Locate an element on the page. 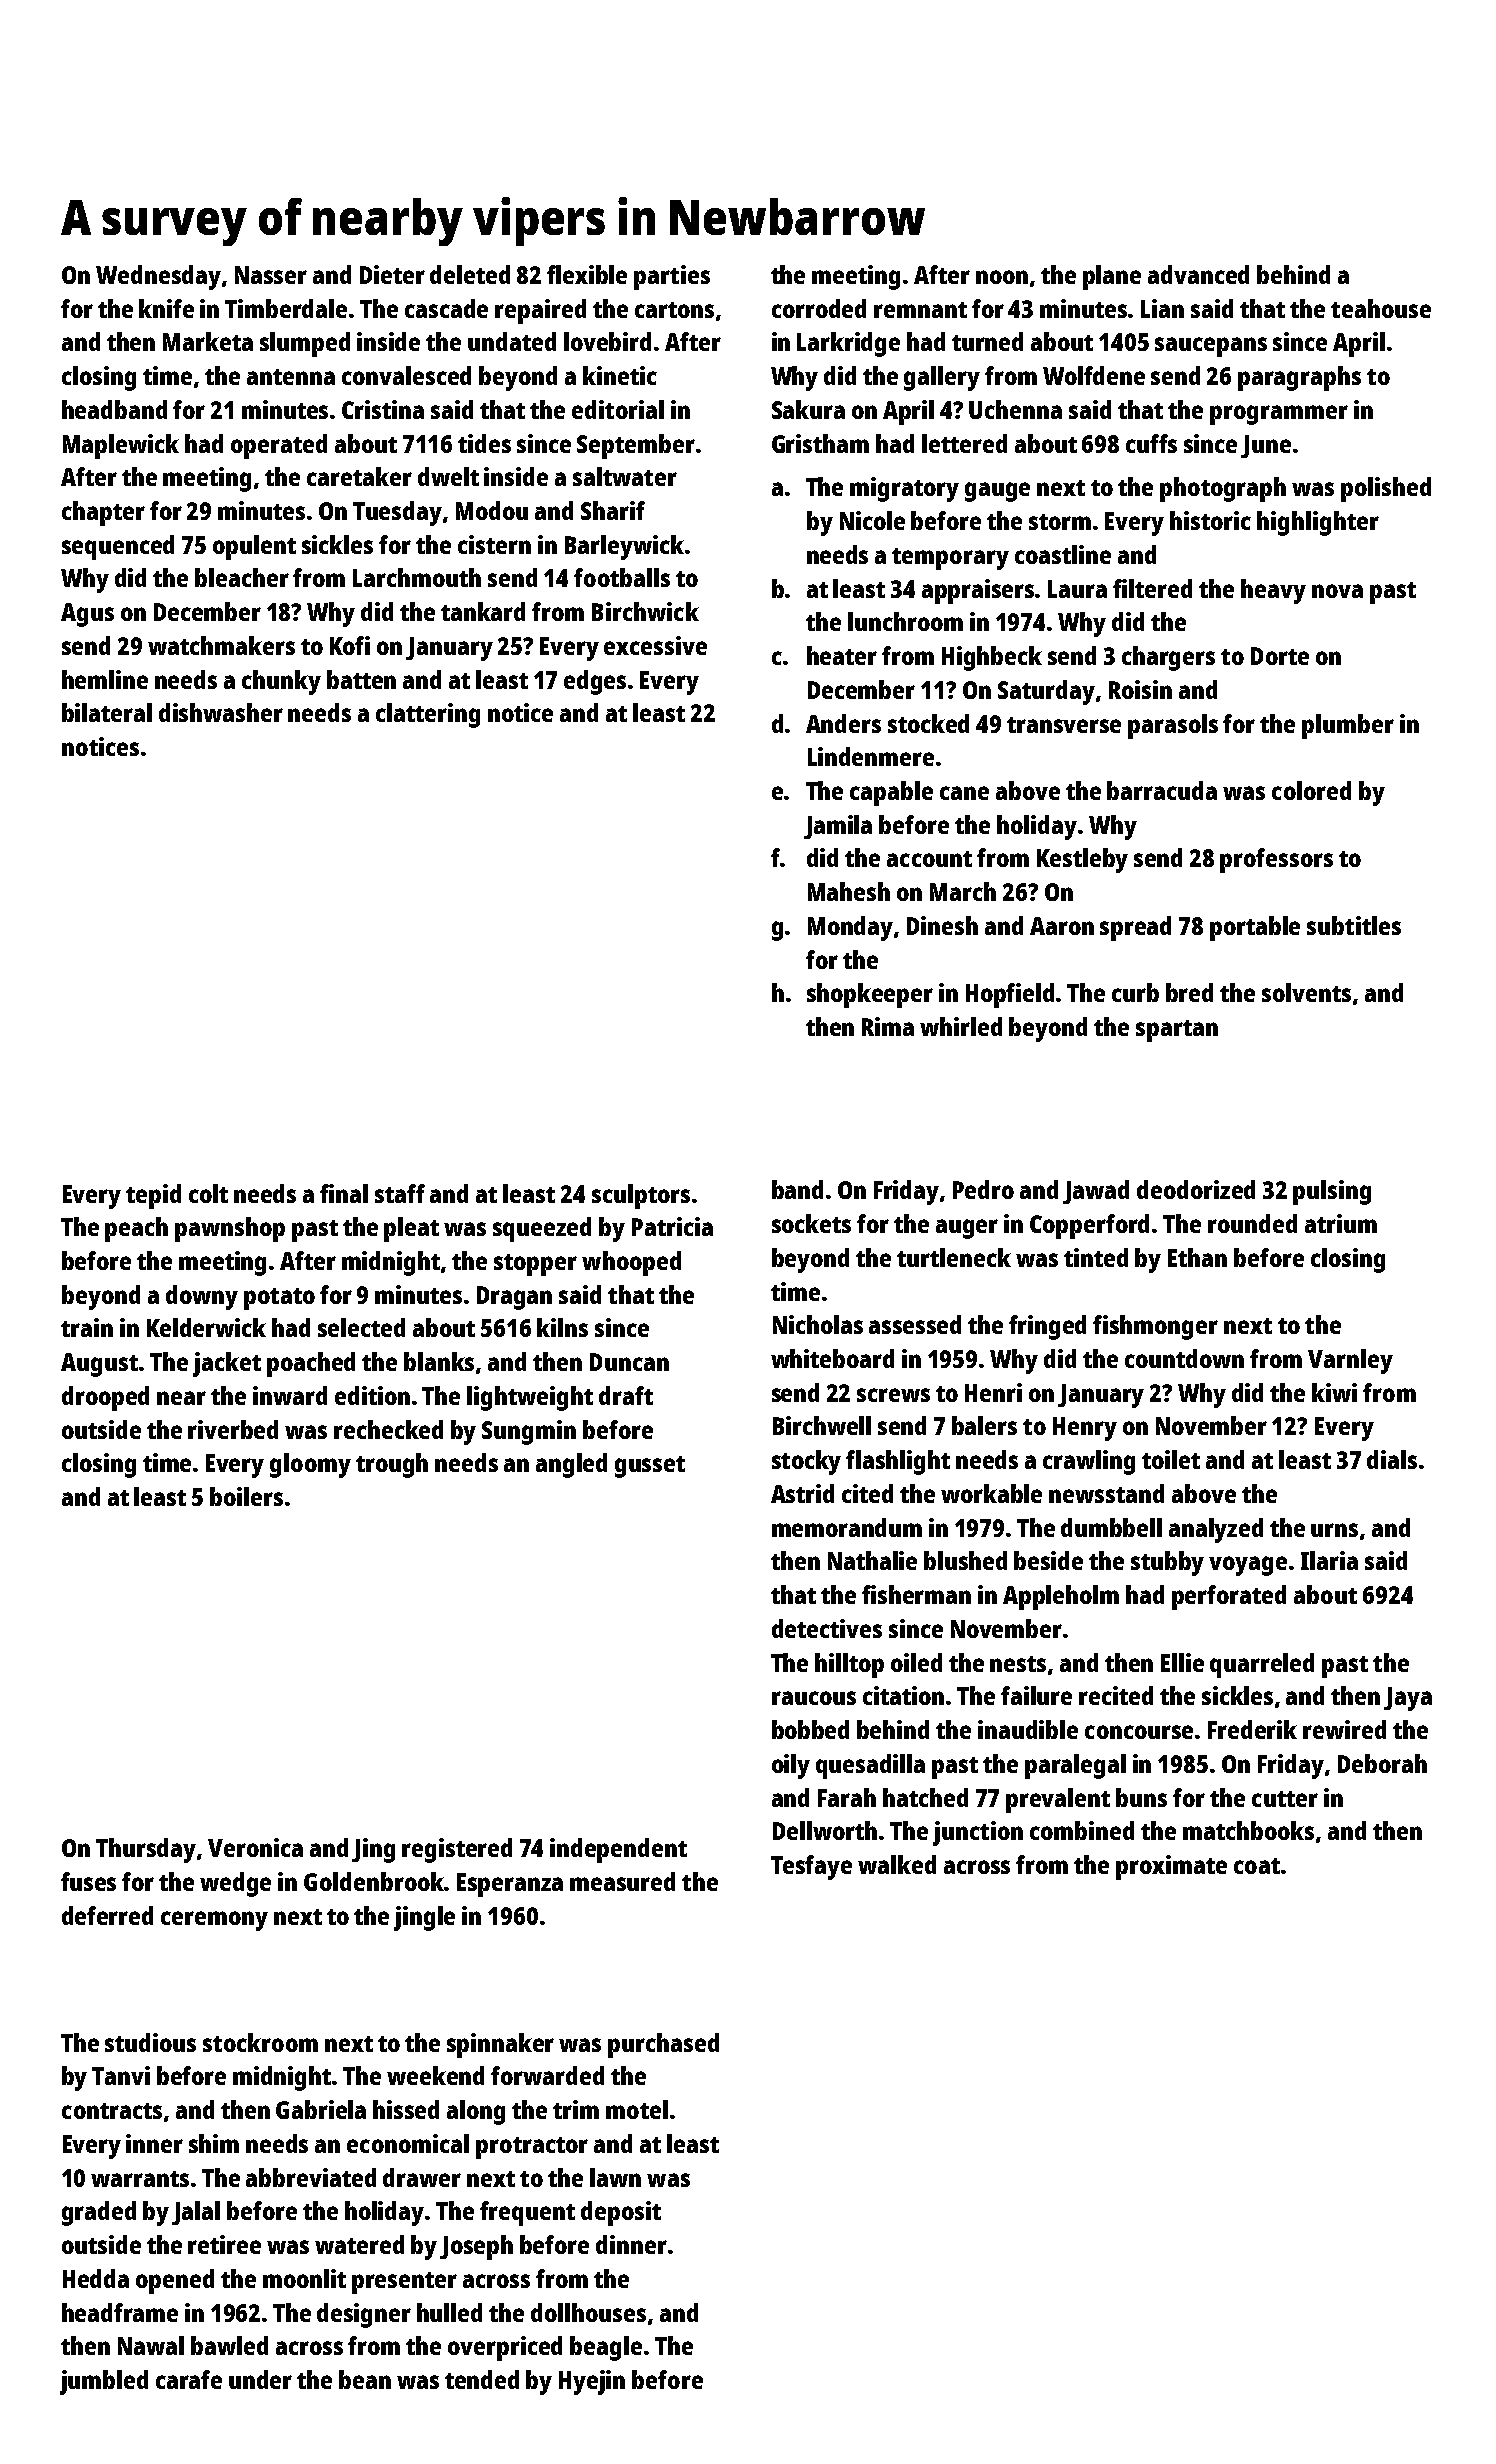 This document has height=2464, width=1496. presenter is located at coordinates (404, 2283).
